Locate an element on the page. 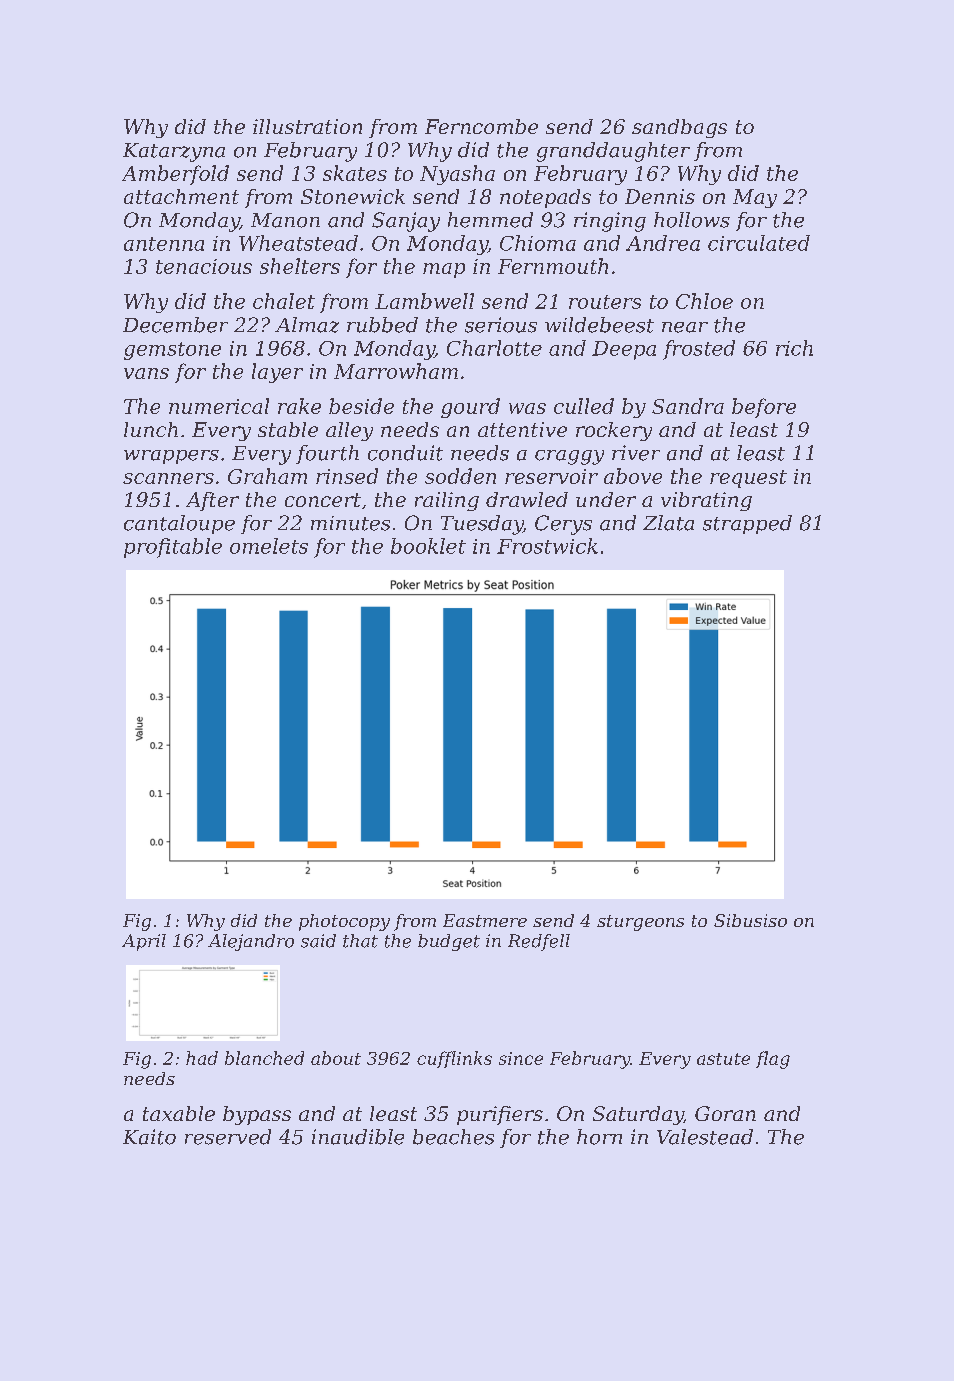  strapped is located at coordinates (747, 524).
